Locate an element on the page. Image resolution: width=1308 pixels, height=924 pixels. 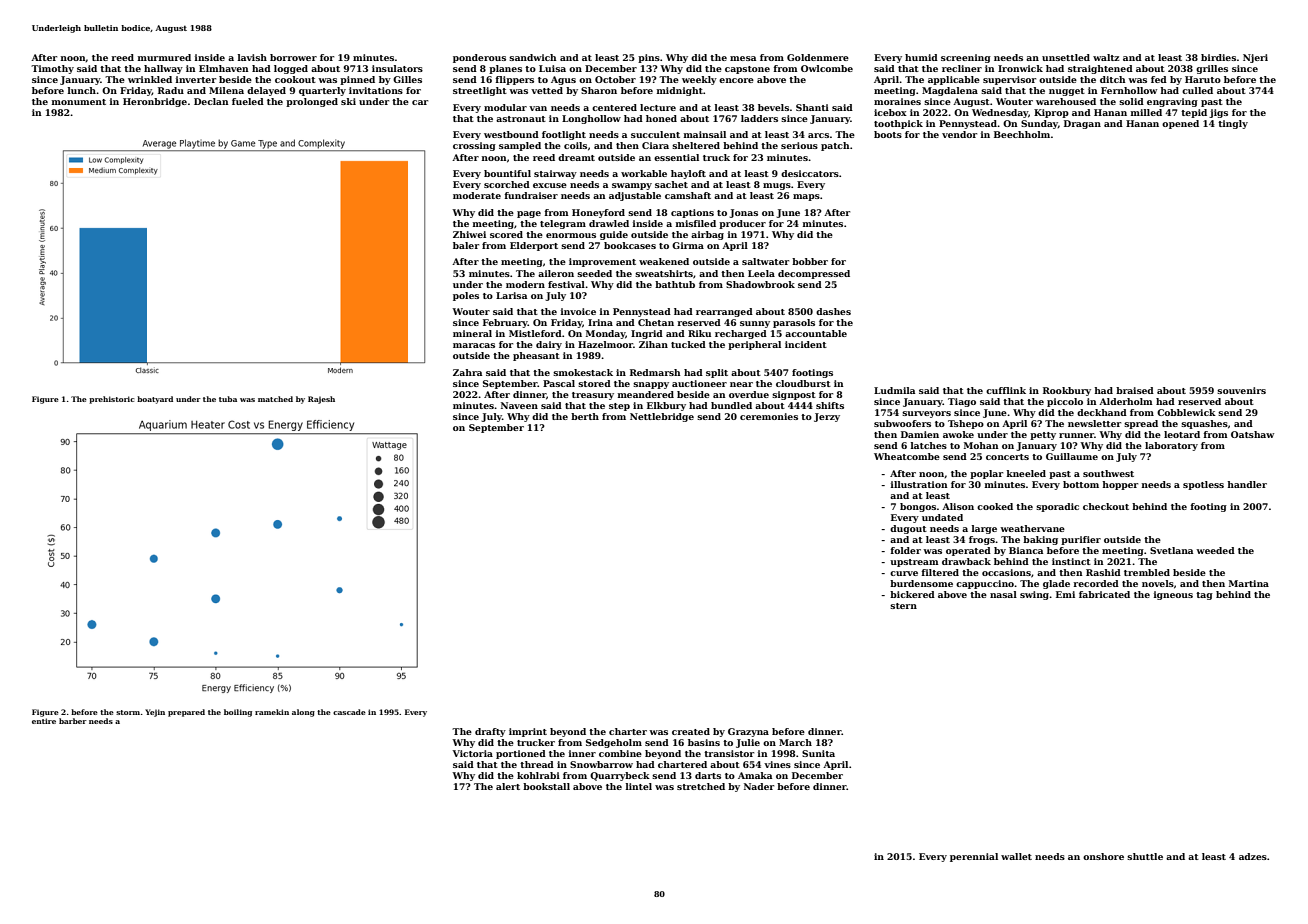
perennial is located at coordinates (974, 857).
